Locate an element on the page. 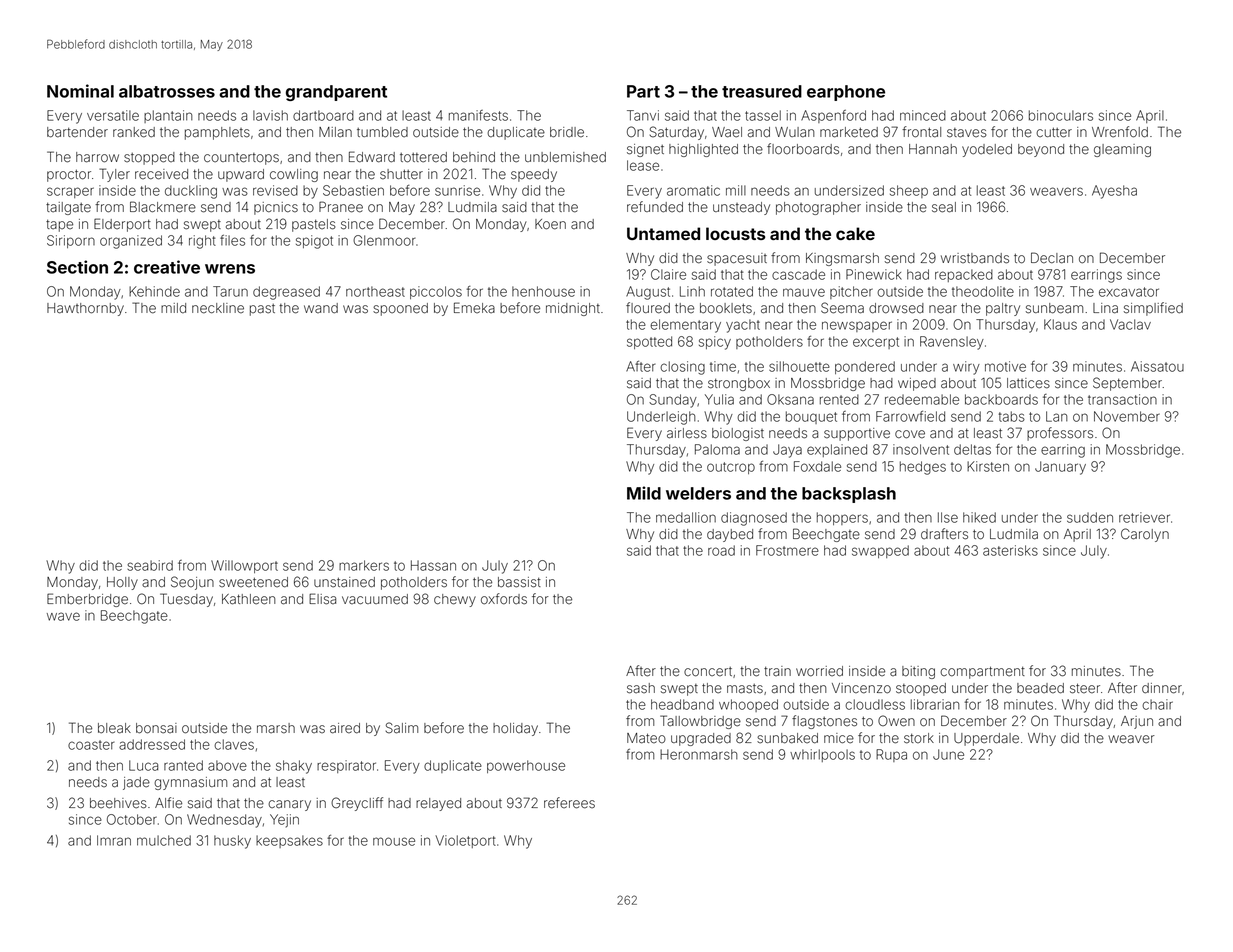 This document has height=952, width=1233. holiday is located at coordinates (515, 729).
